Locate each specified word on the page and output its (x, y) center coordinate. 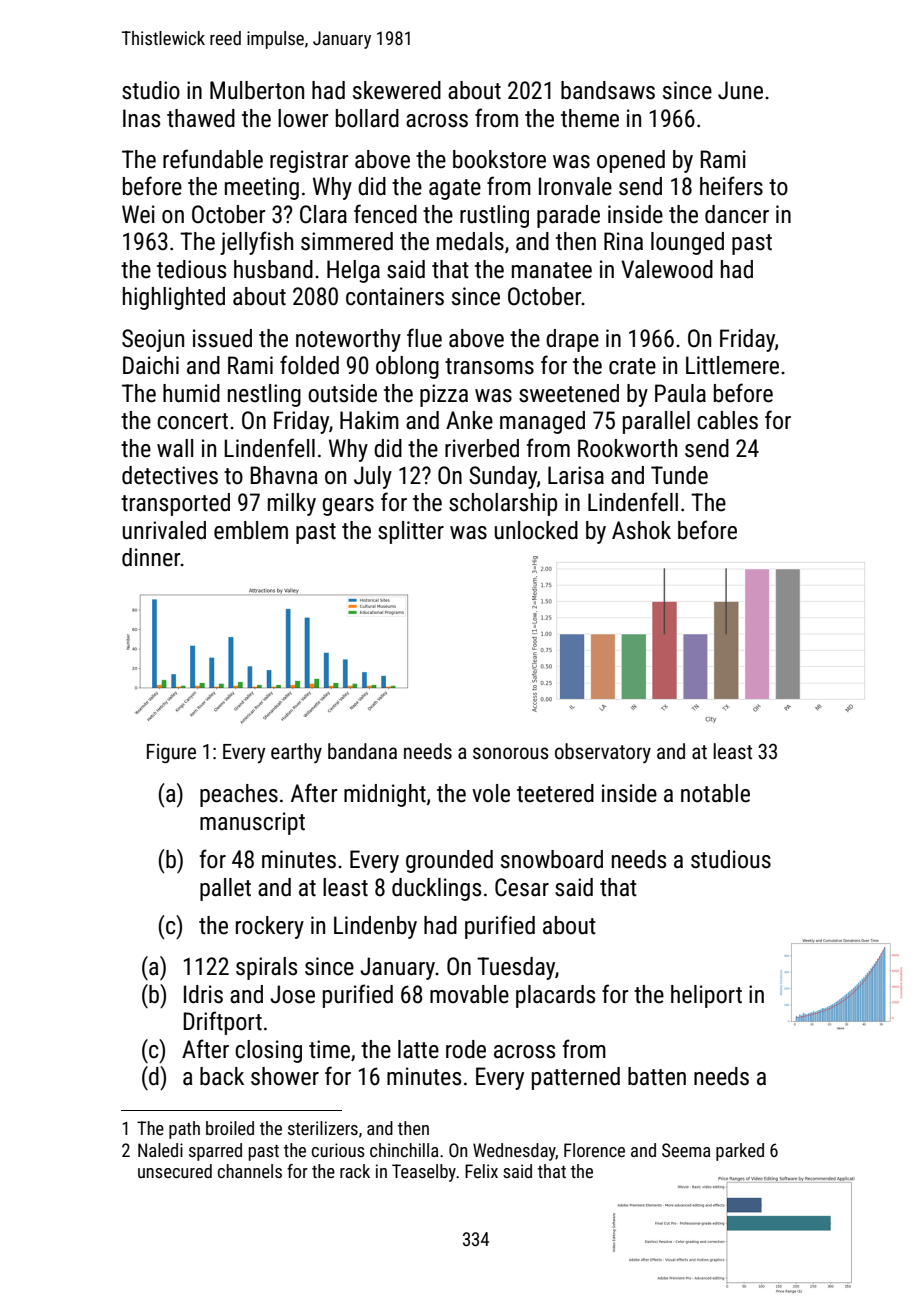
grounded (449, 861)
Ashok (641, 530)
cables (727, 420)
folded (309, 365)
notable (715, 793)
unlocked (536, 530)
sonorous (511, 753)
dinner (151, 557)
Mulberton (257, 90)
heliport (706, 996)
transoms (489, 366)
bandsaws (608, 90)
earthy (296, 753)
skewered (397, 90)
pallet (225, 889)
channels (250, 1171)
